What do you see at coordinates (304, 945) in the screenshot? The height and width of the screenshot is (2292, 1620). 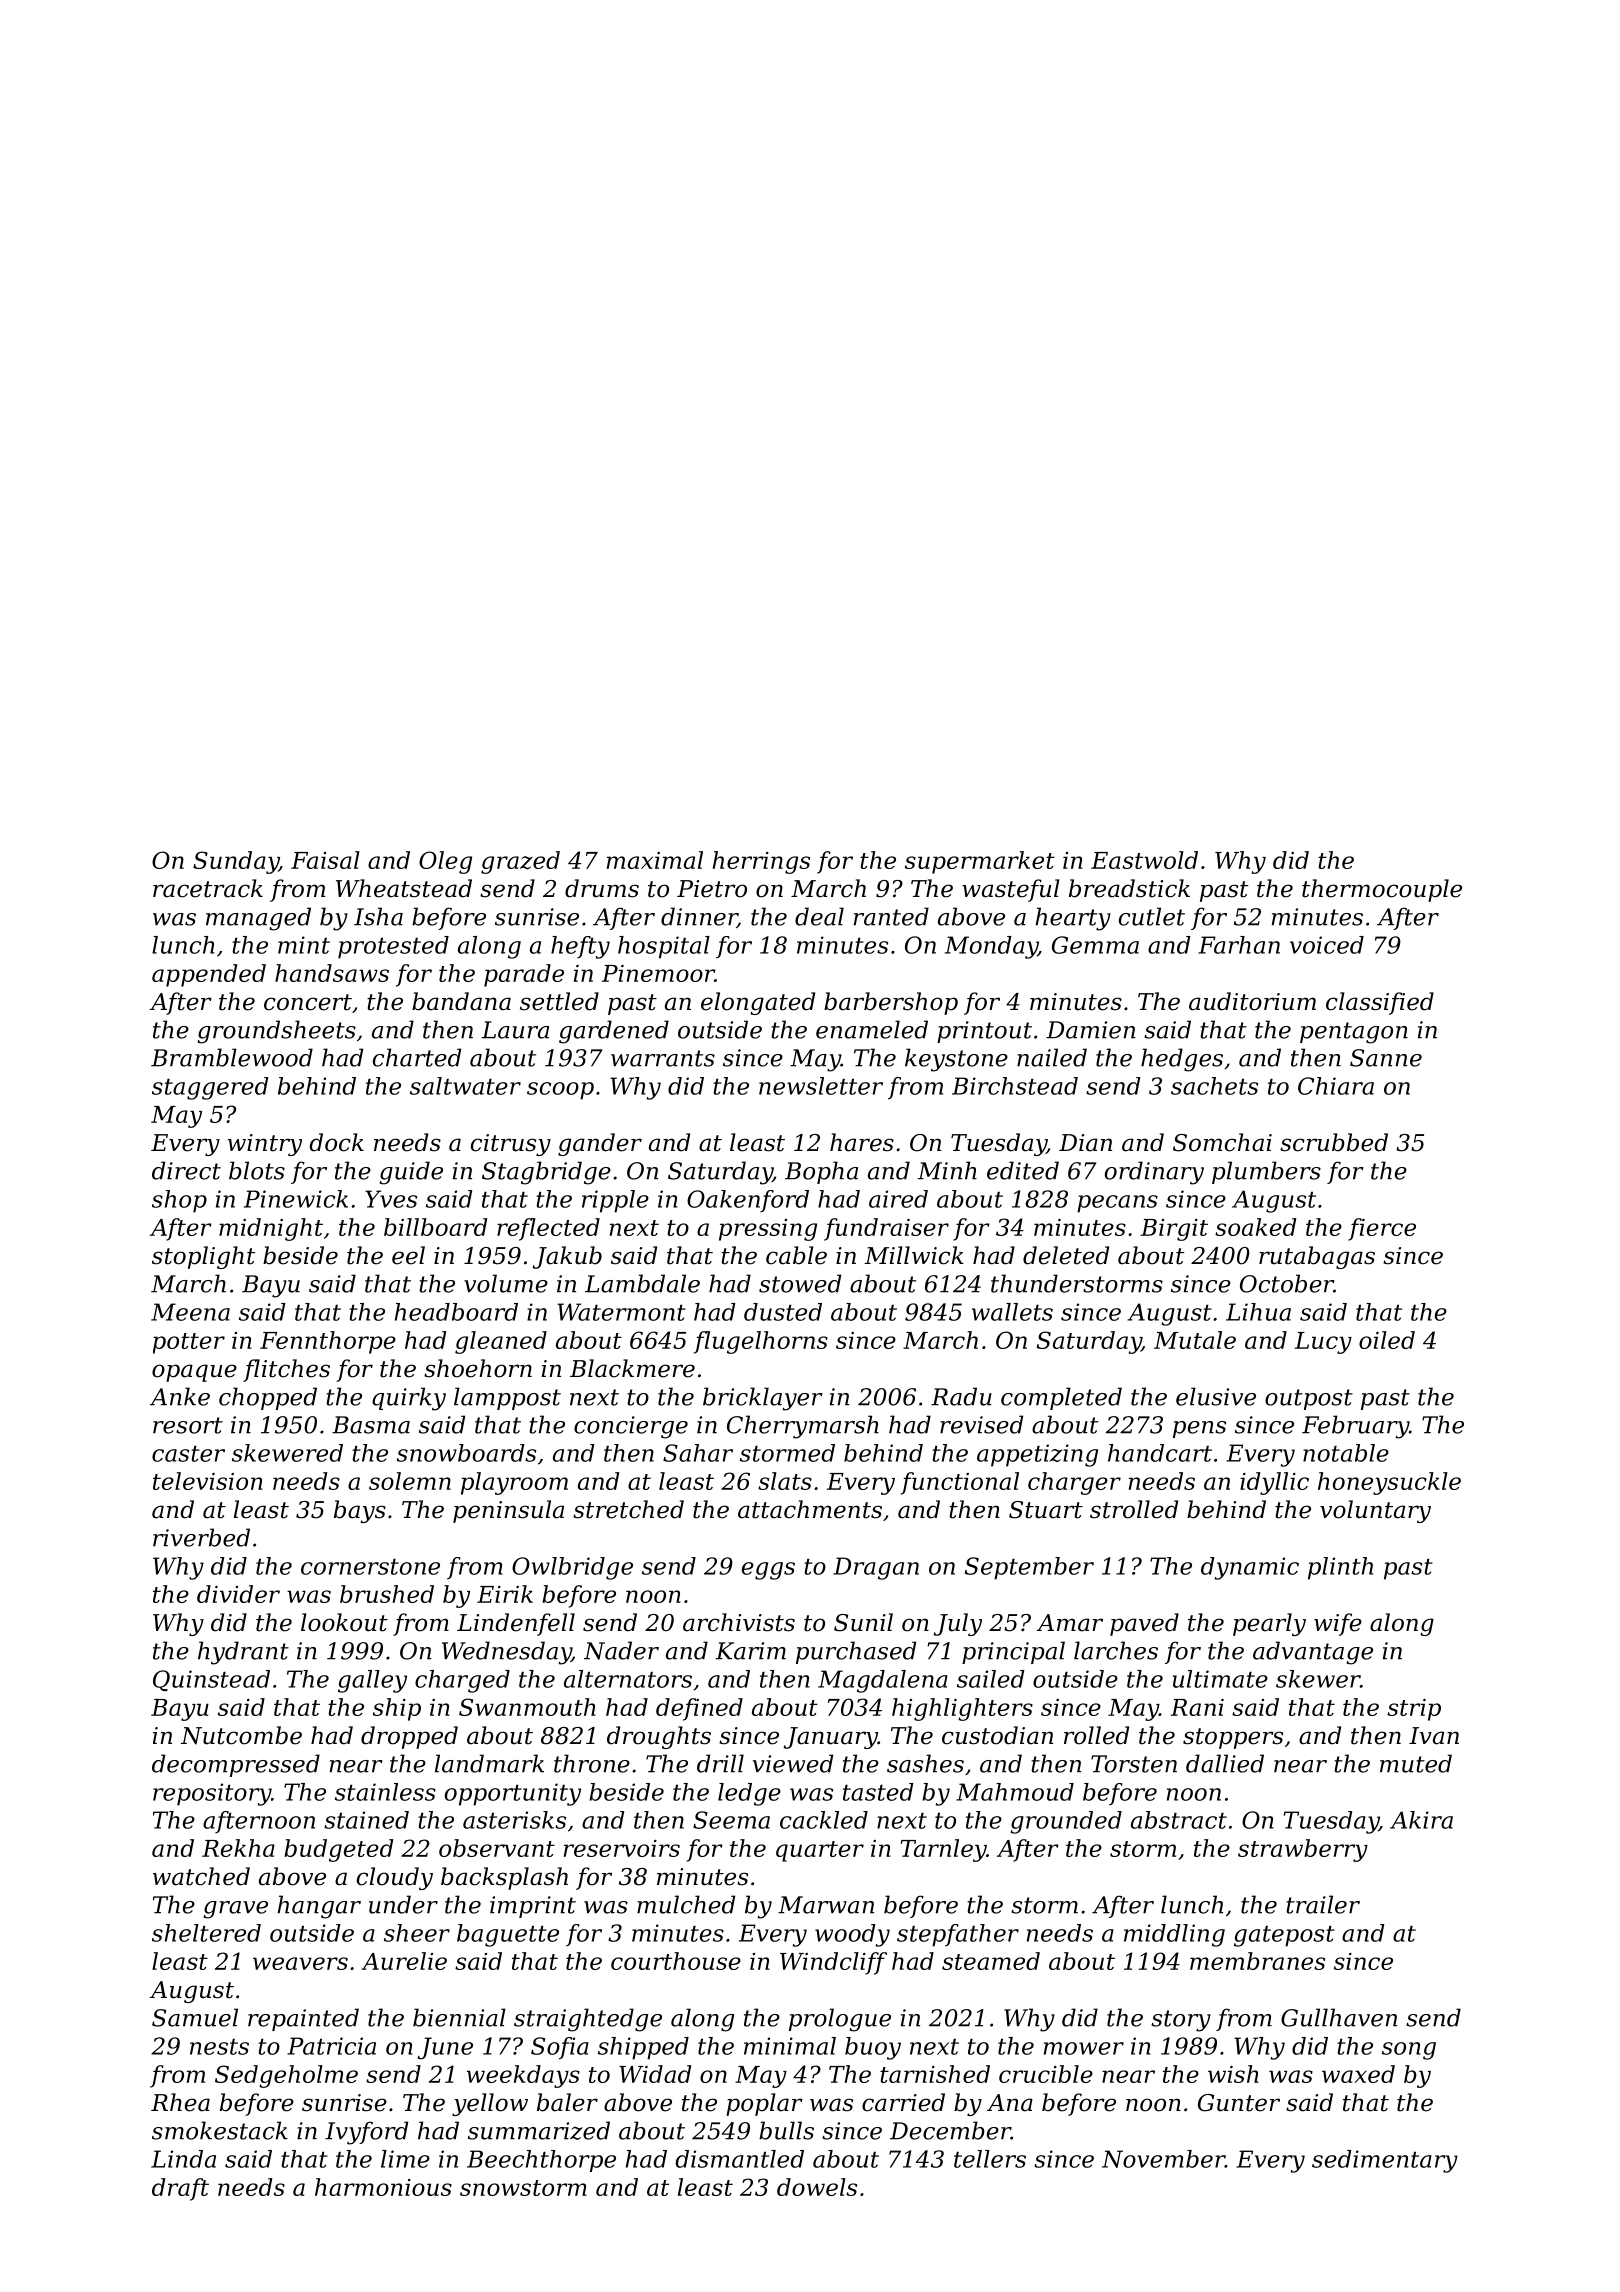 I see `mint` at bounding box center [304, 945].
